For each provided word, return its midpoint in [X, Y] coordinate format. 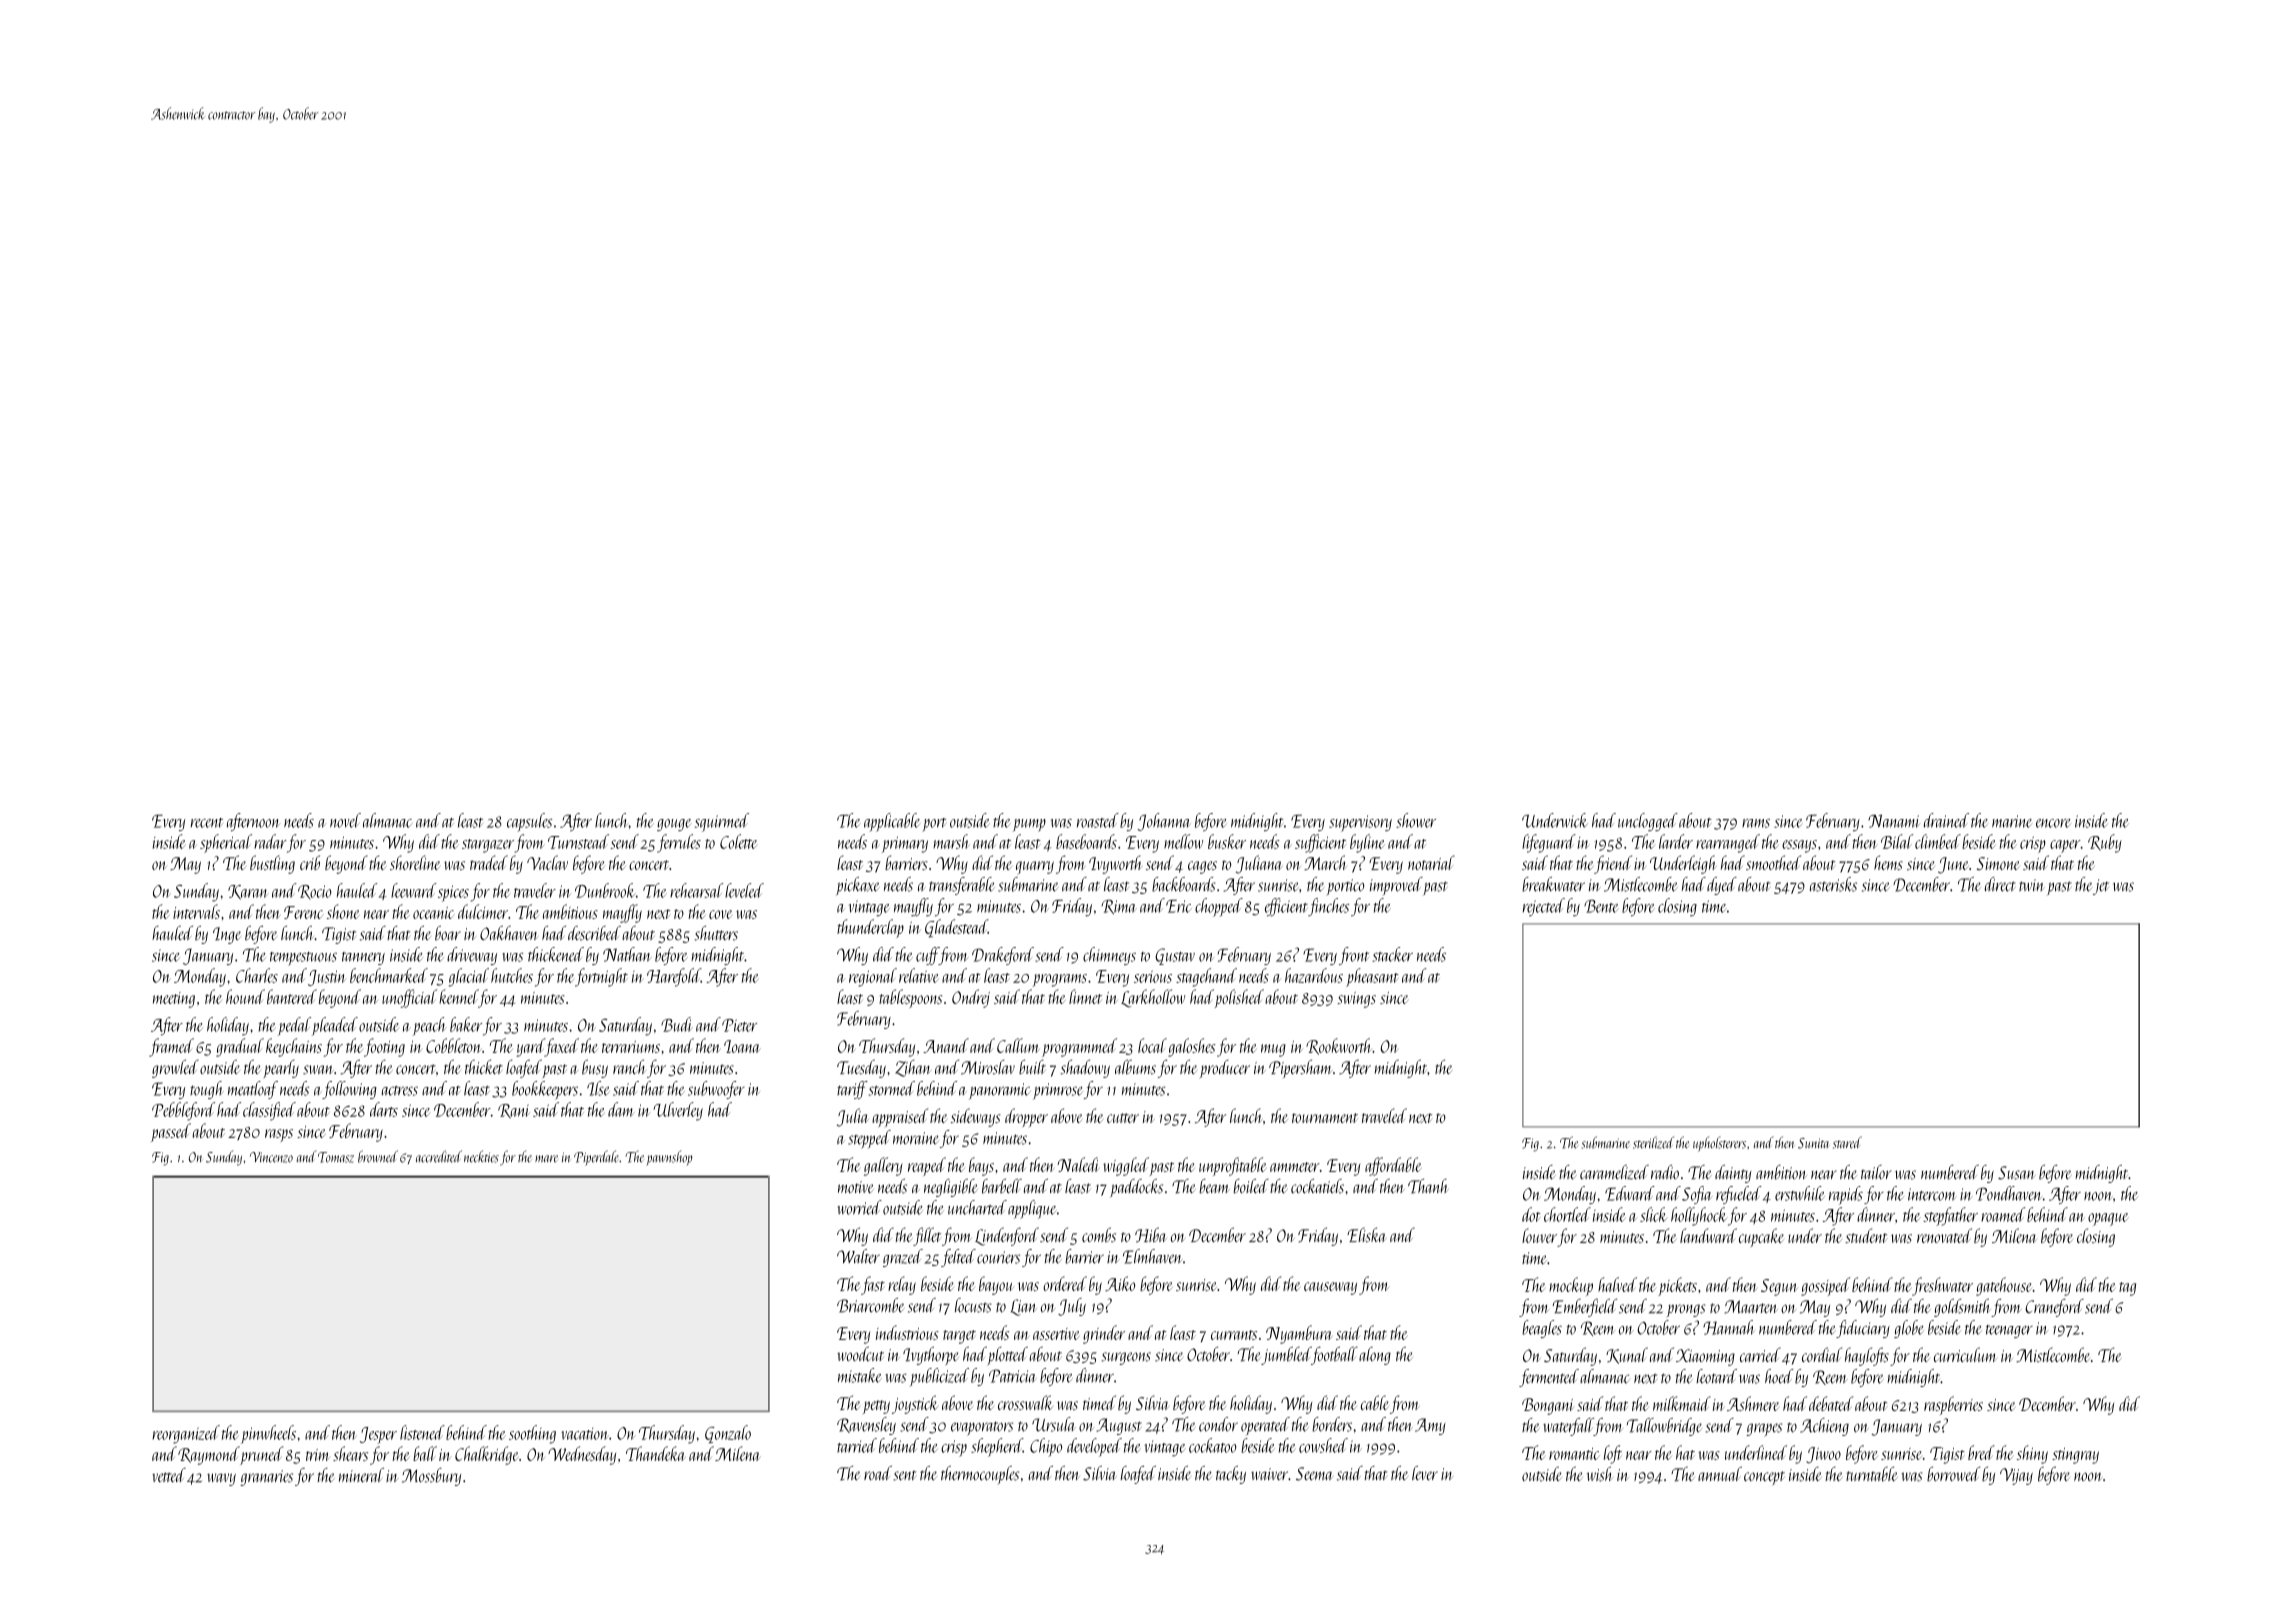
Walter [858, 1256]
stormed [892, 1088]
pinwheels [268, 1434]
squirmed [722, 822]
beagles [1542, 1329]
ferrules [679, 843]
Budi [677, 1024]
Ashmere [1753, 1403]
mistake [860, 1375]
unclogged [1648, 822]
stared [1847, 1142]
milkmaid [1682, 1403]
